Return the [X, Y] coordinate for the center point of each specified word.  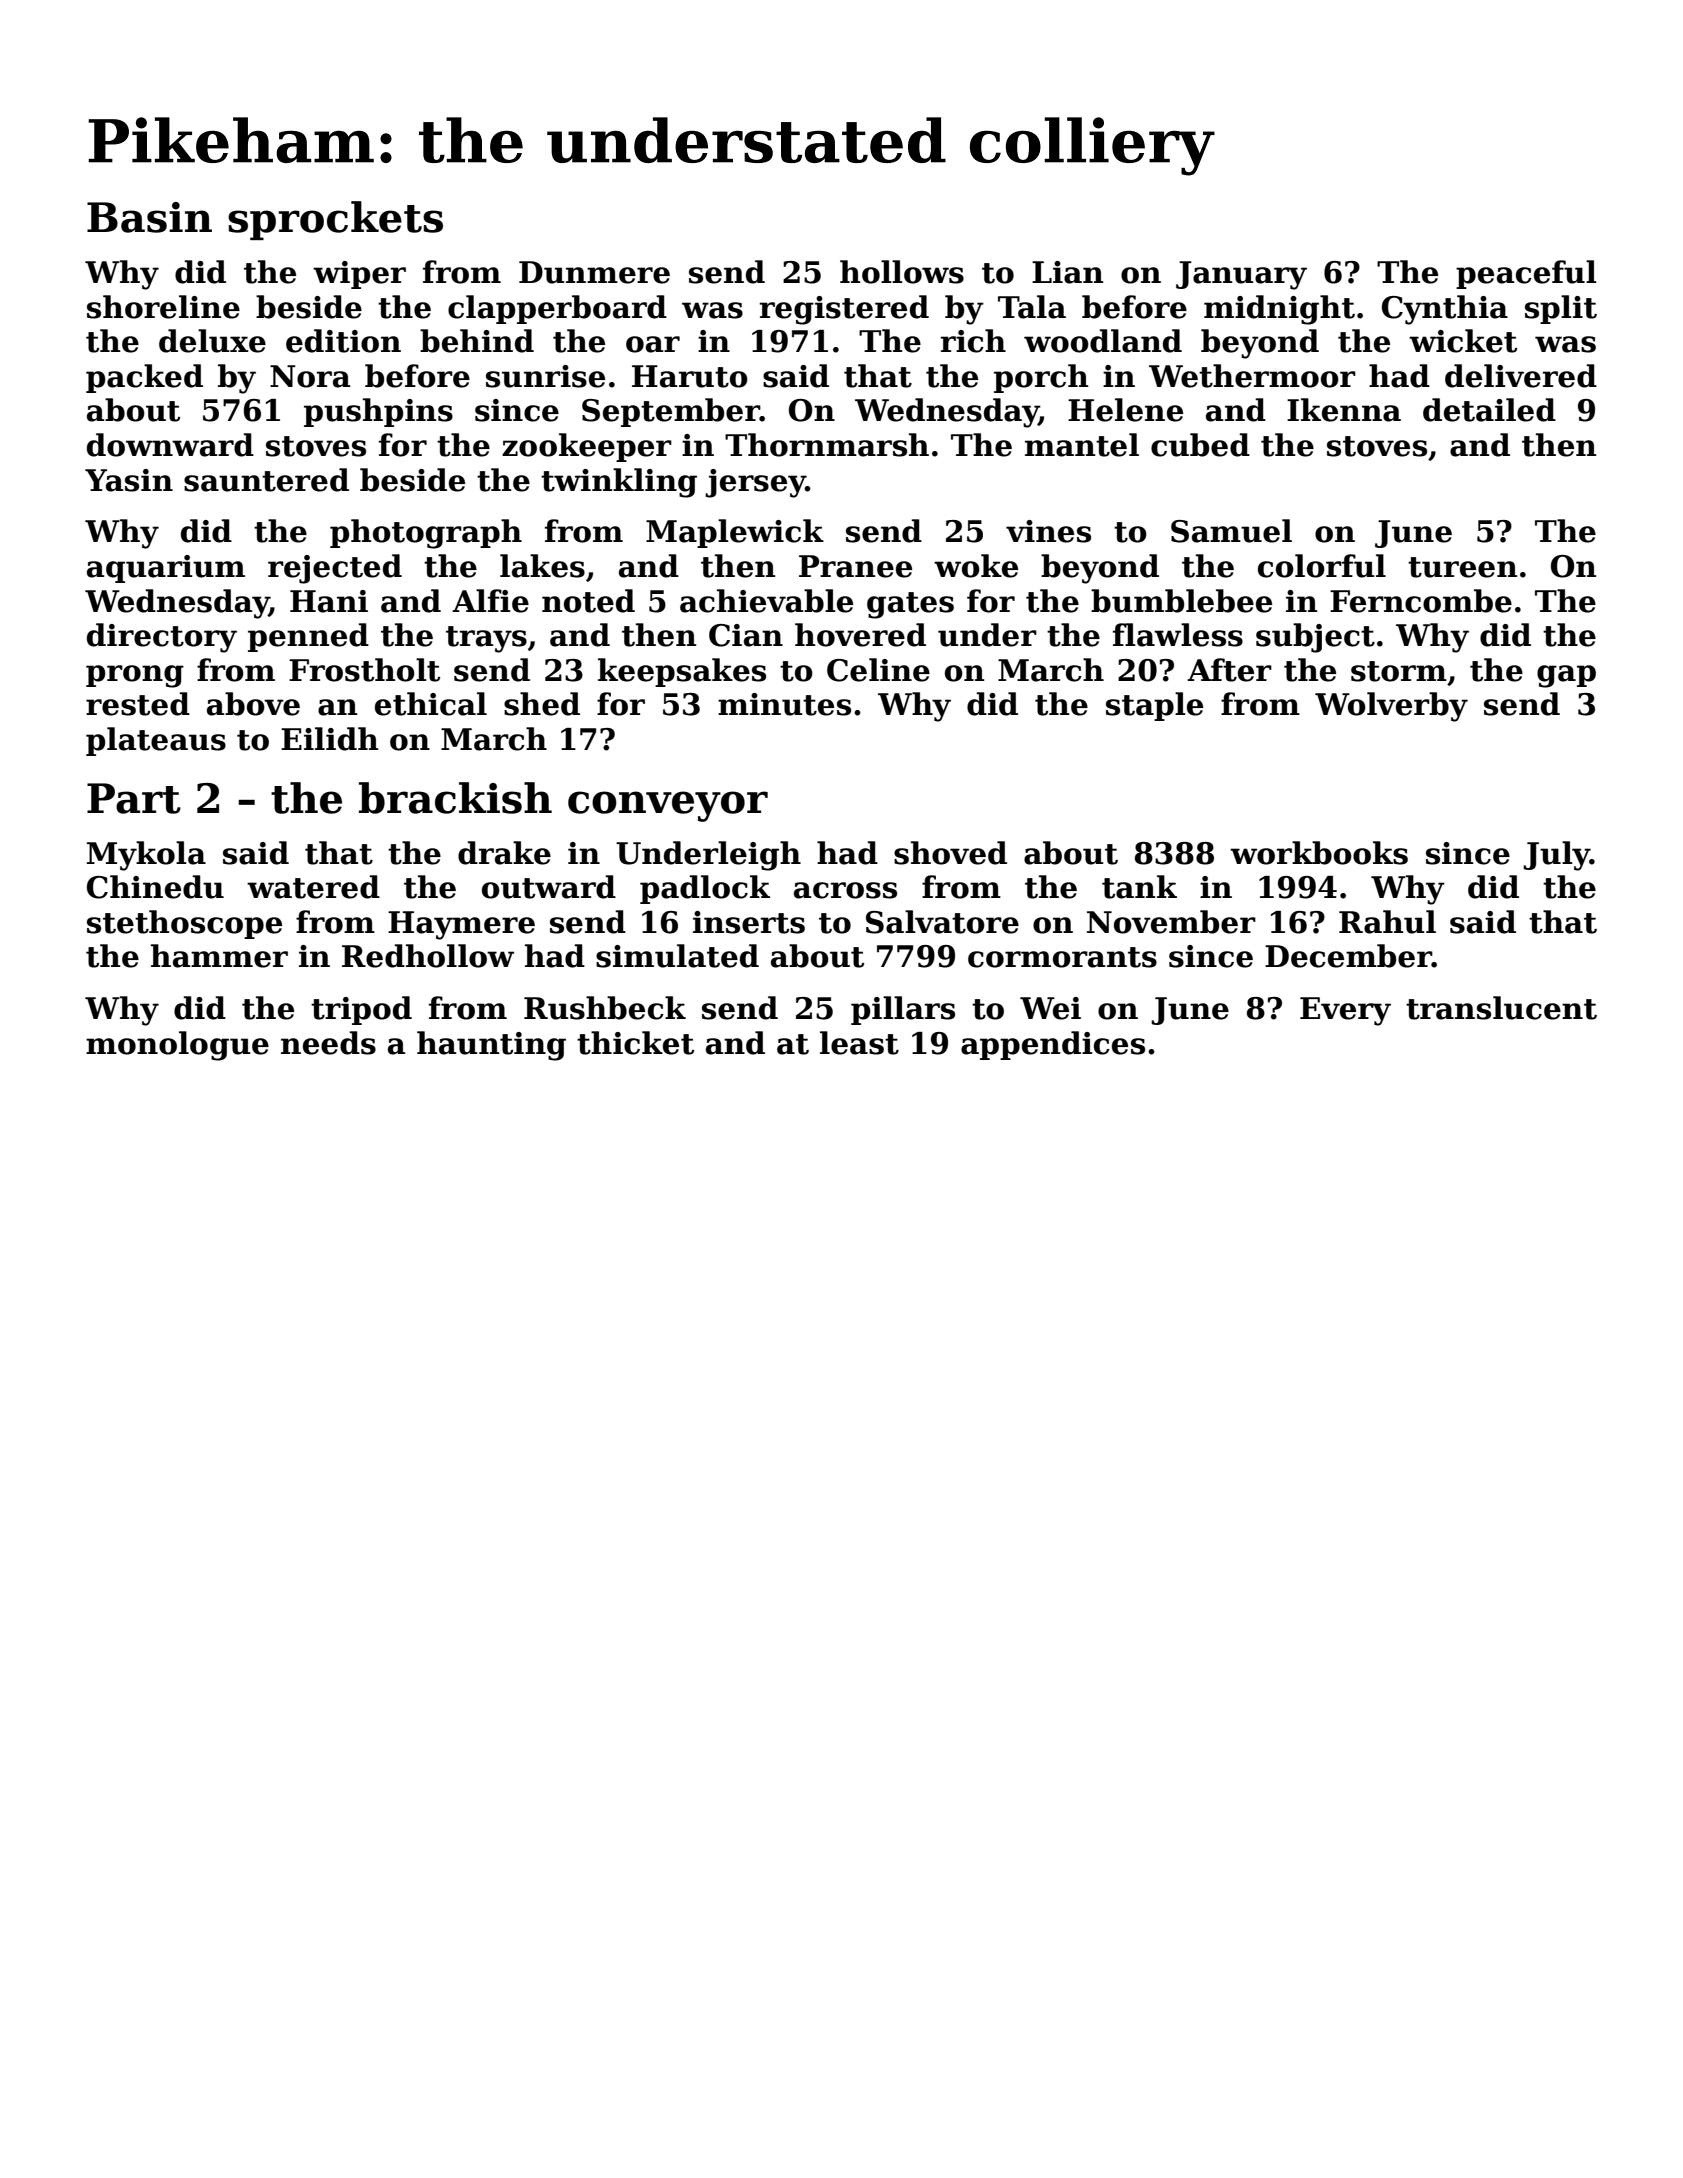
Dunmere [594, 272]
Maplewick [735, 533]
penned [308, 637]
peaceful [1526, 274]
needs [328, 1043]
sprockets [335, 220]
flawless [1178, 635]
